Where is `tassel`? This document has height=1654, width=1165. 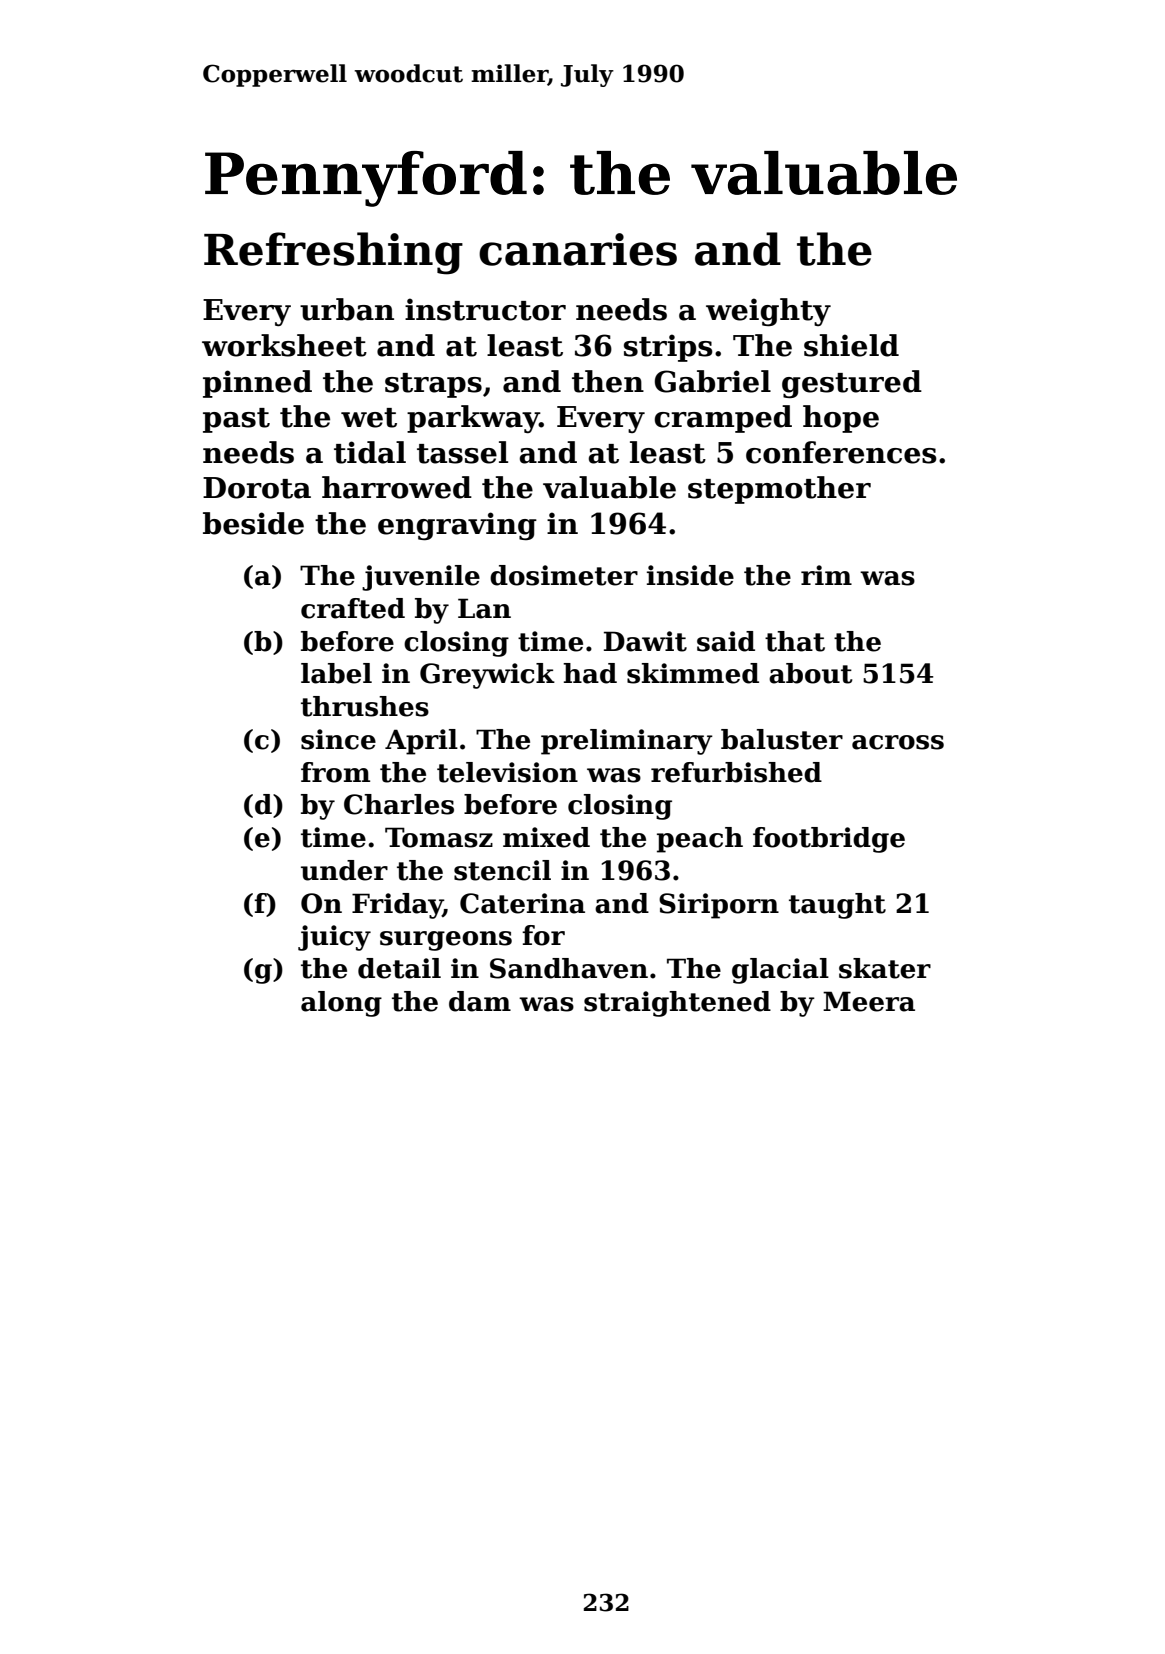 tassel is located at coordinates (462, 452).
